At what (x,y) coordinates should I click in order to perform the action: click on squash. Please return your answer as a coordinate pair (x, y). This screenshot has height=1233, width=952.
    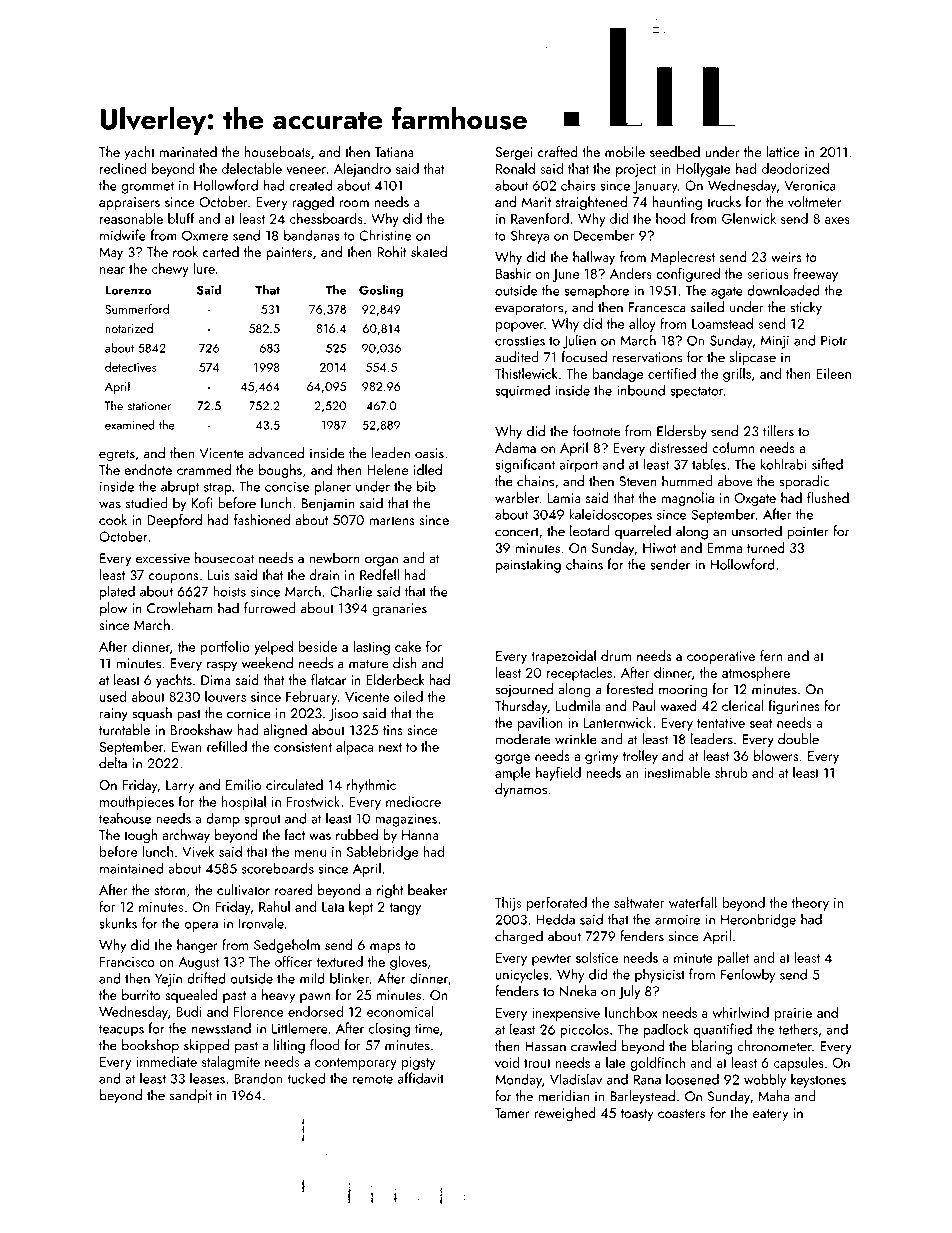
    Looking at the image, I should click on (152, 714).
